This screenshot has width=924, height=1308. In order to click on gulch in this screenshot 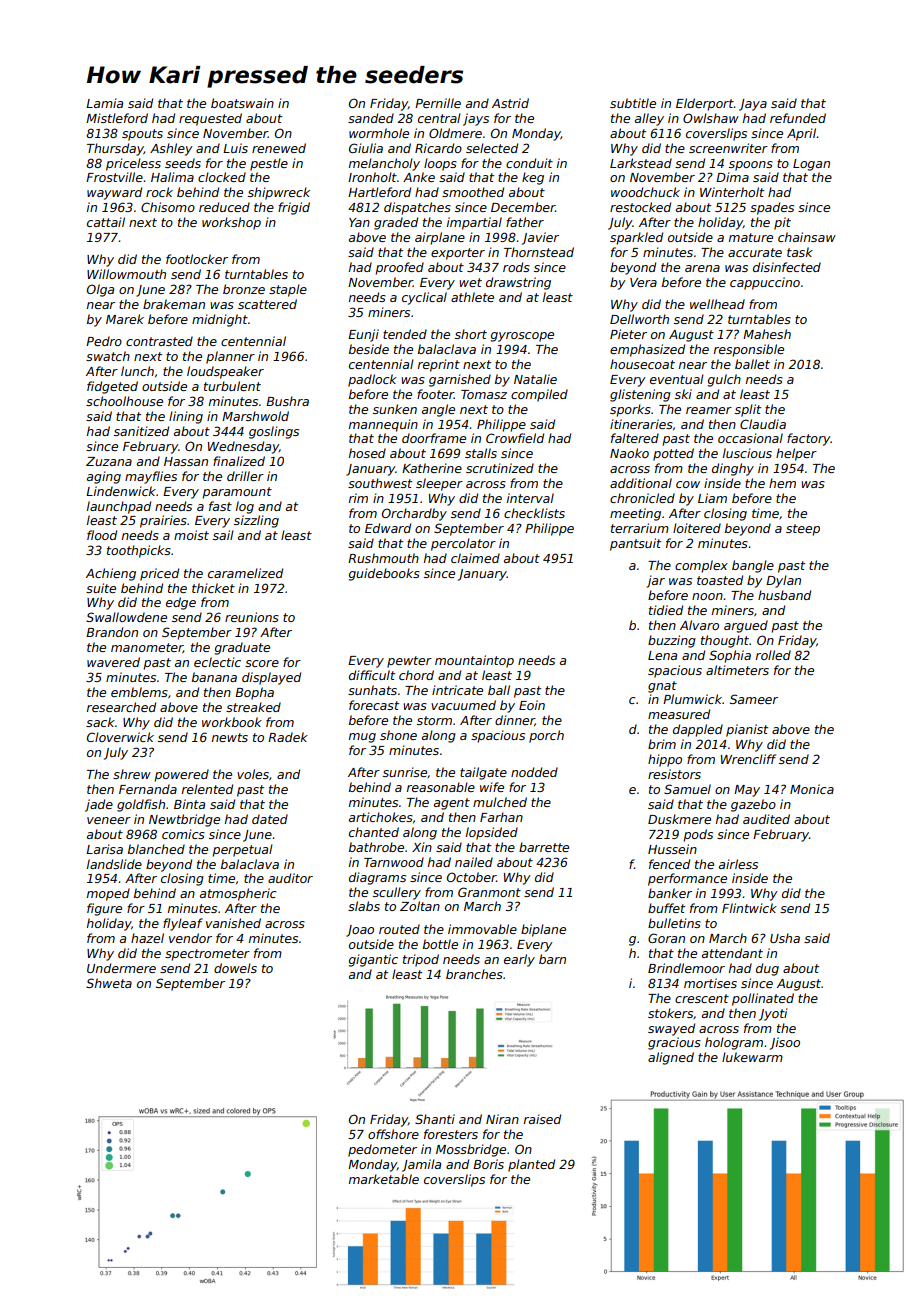, I will do `click(724, 380)`.
